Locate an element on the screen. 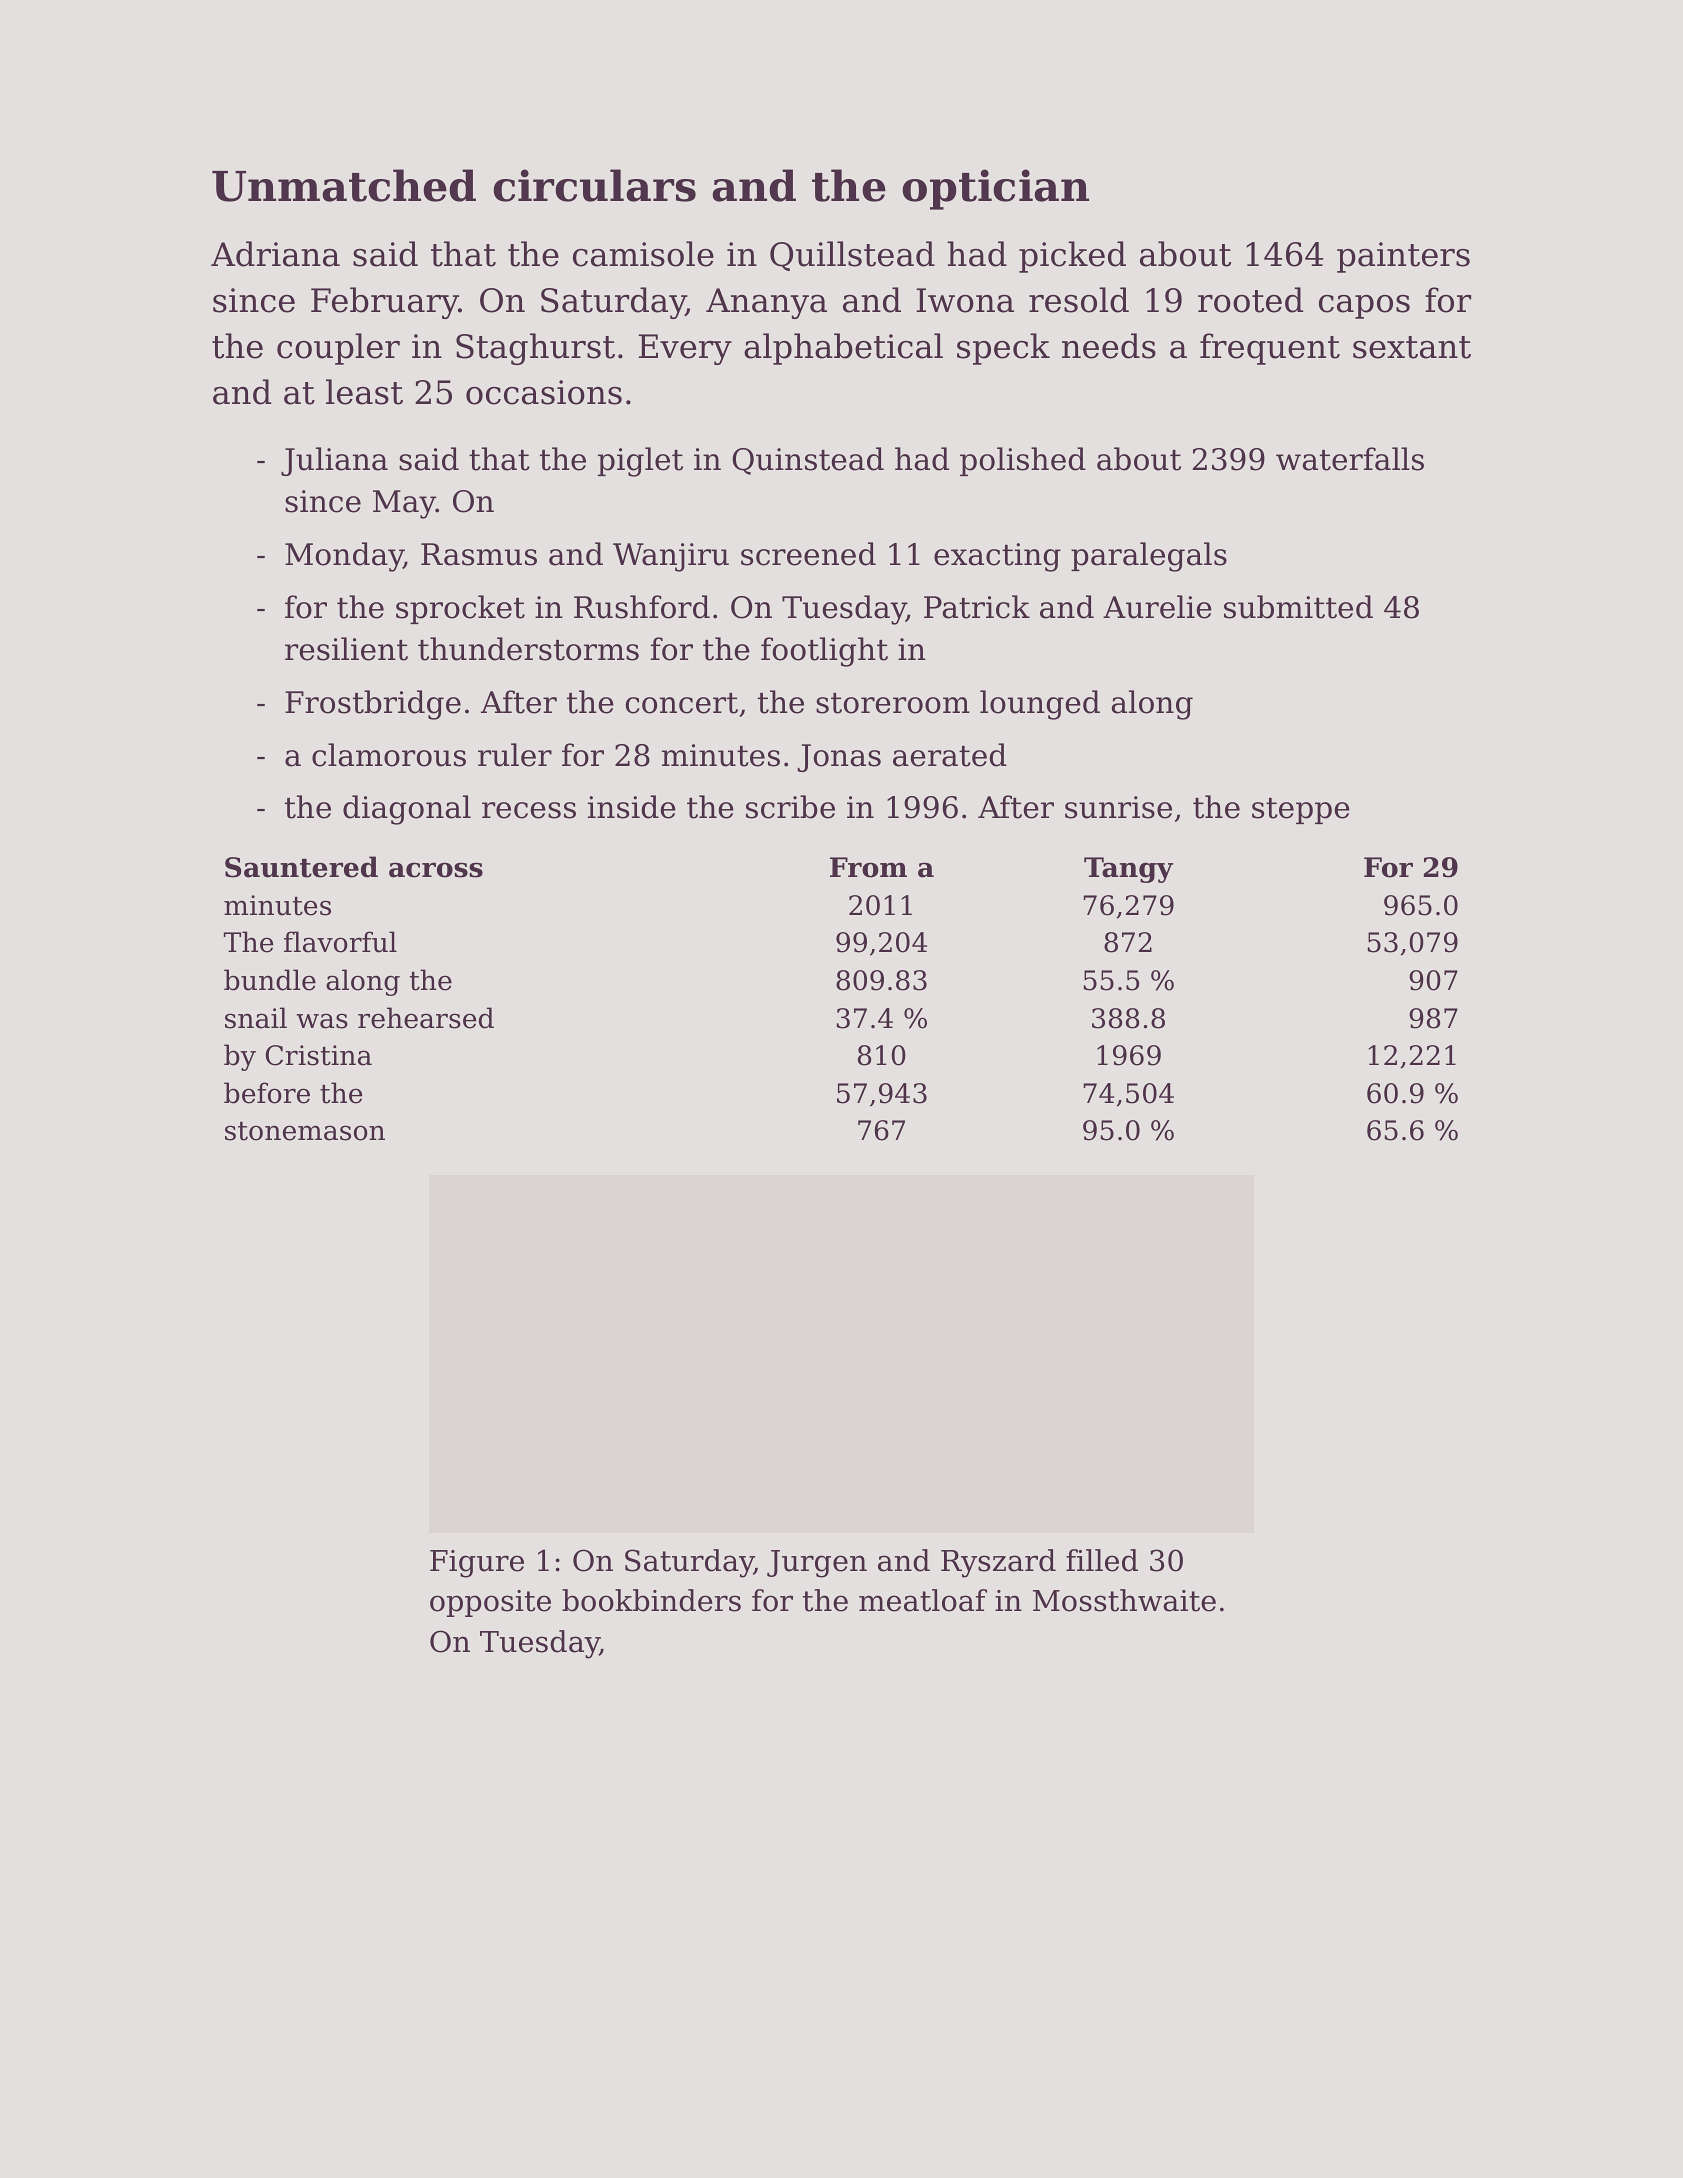 The width and height of the screenshot is (1683, 2178). meatloaf is located at coordinates (923, 1600).
